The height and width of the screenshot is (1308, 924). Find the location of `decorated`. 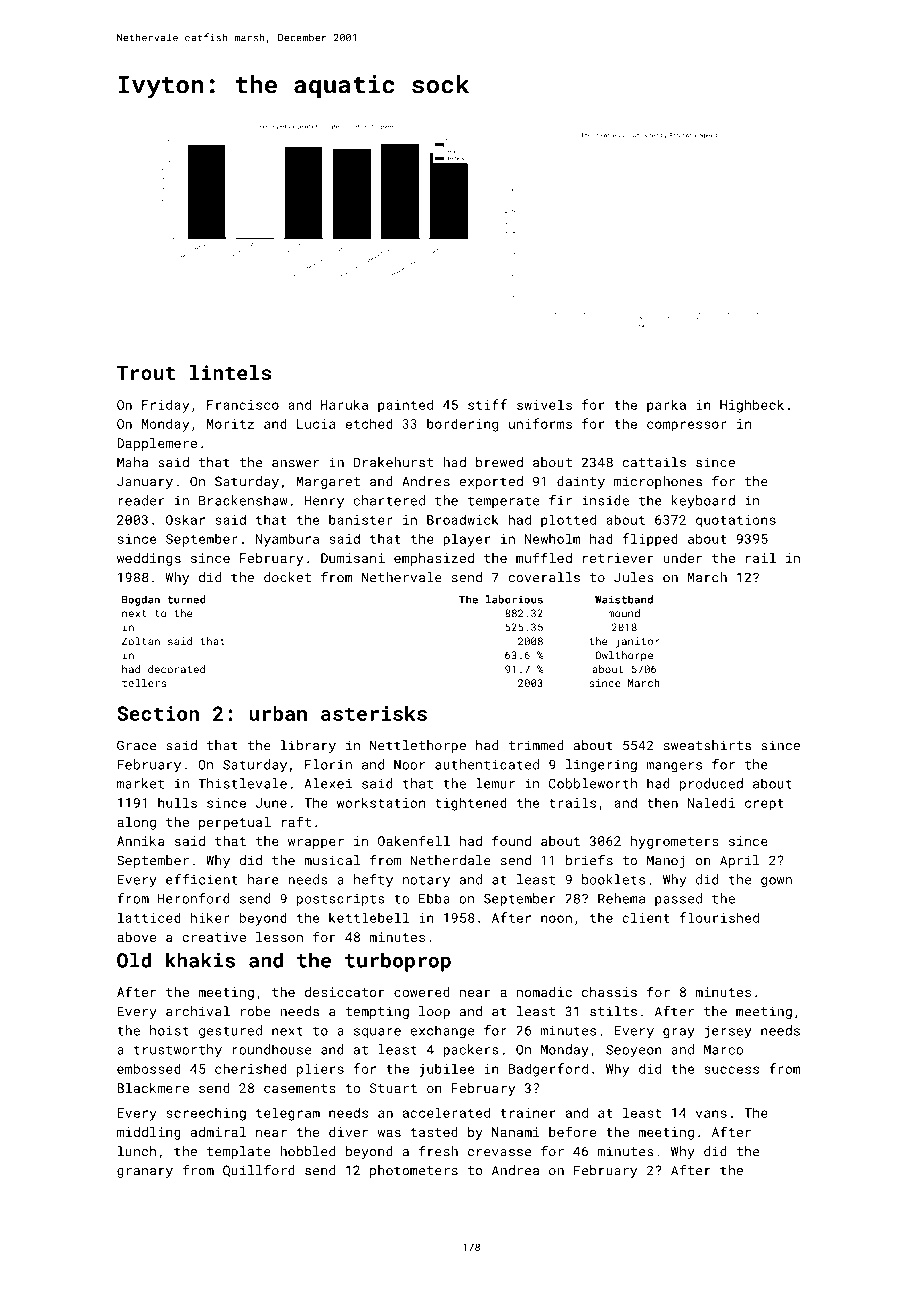

decorated is located at coordinates (176, 669).
